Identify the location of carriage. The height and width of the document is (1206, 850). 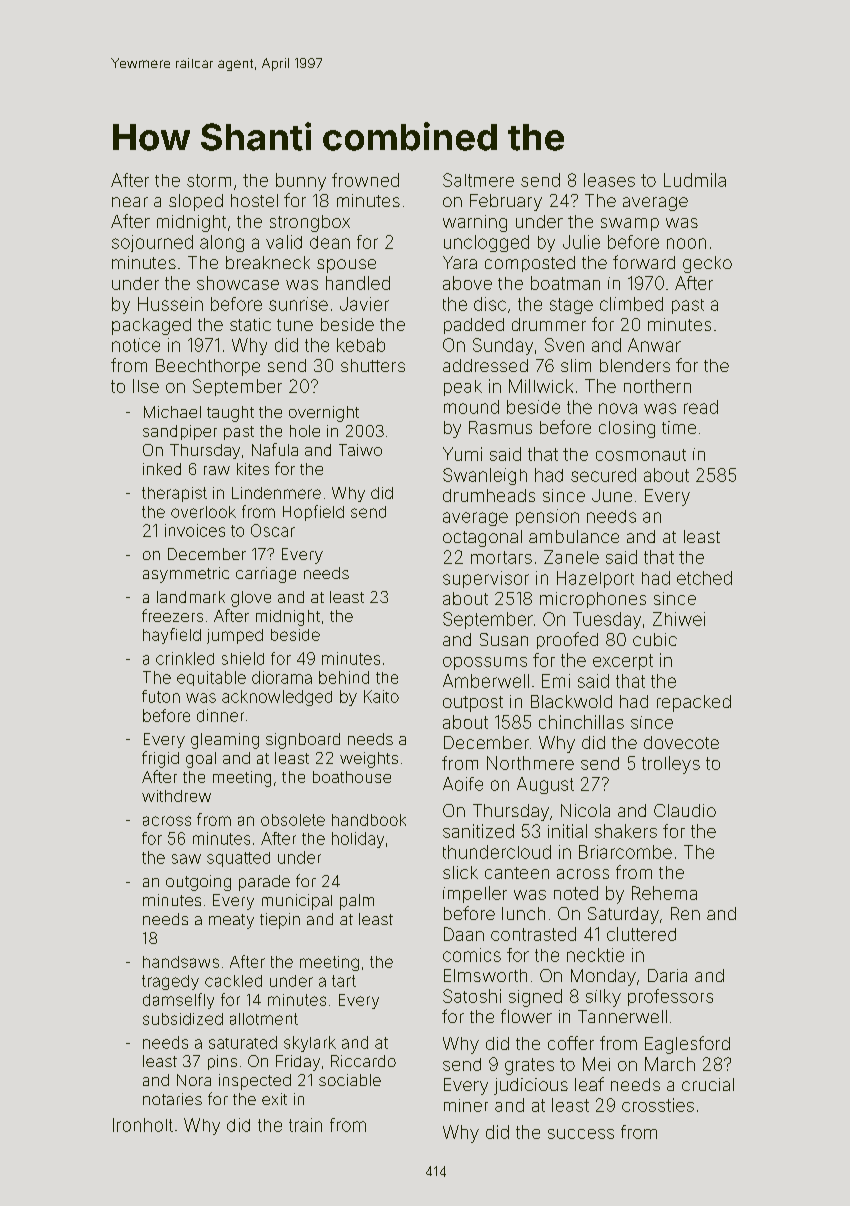
(266, 575).
